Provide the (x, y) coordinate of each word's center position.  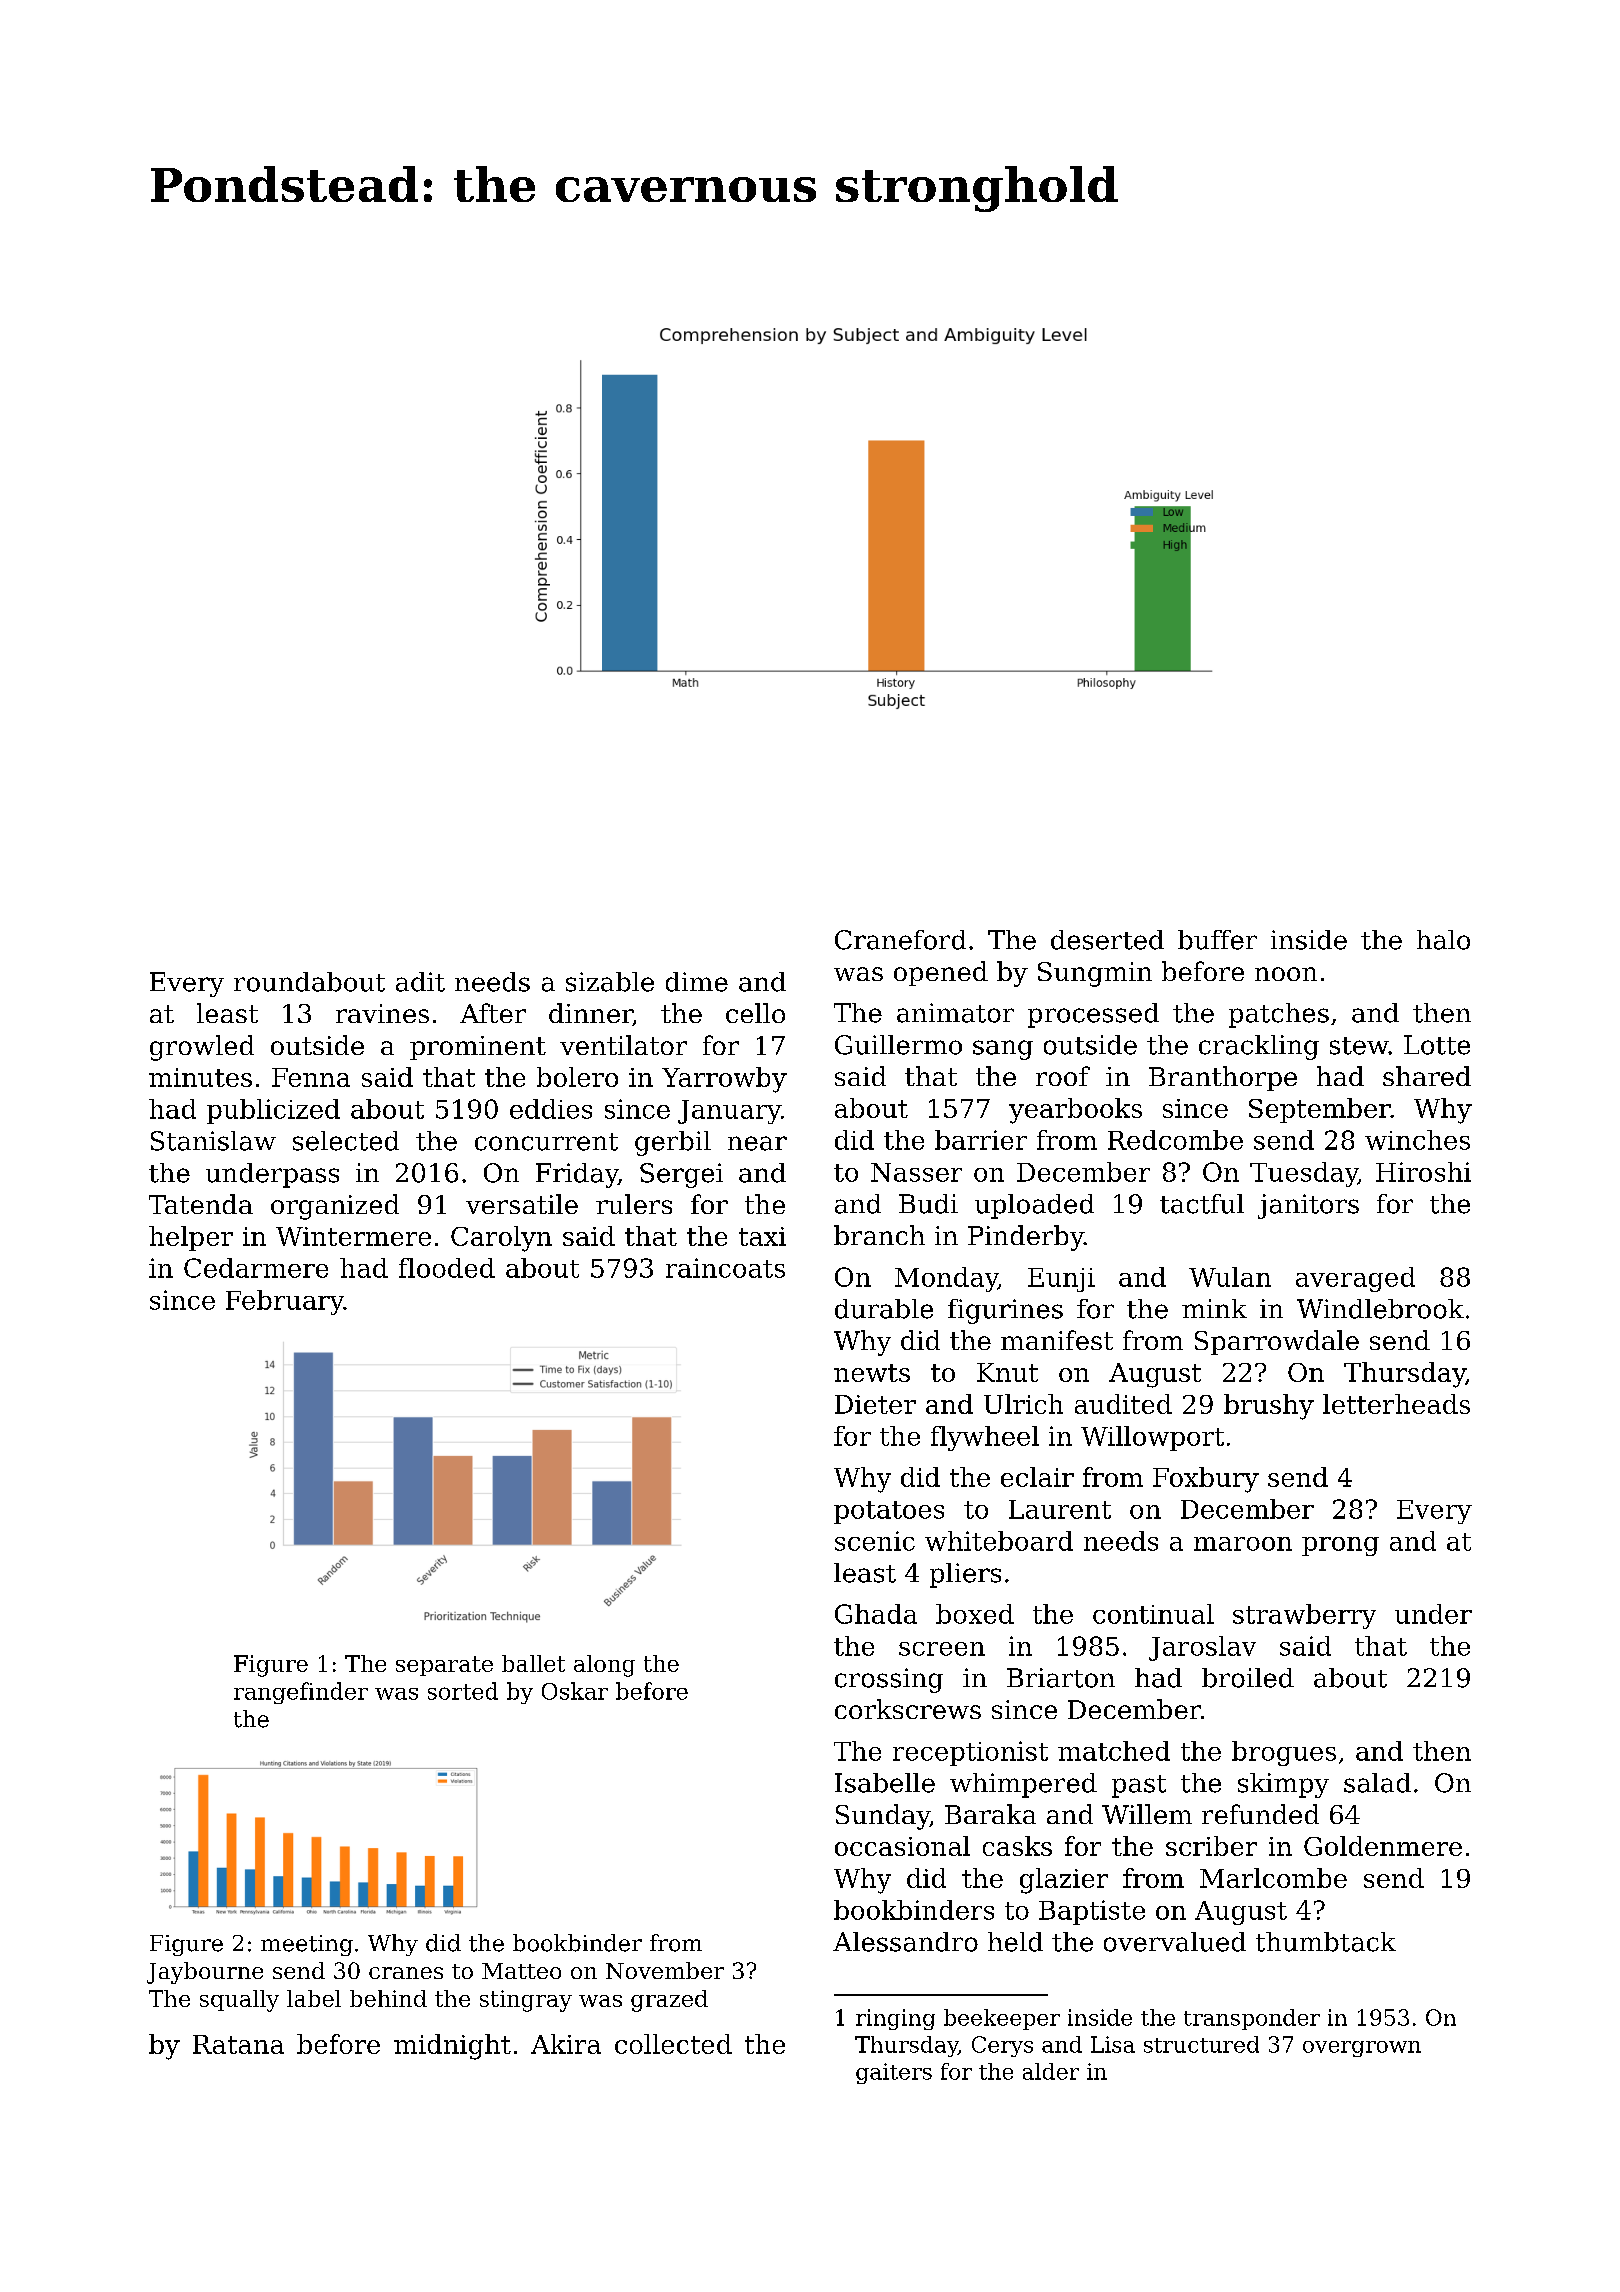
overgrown (1362, 2049)
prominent (478, 1048)
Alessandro (905, 1942)
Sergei (681, 1175)
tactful (1202, 1204)
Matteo (521, 1971)
